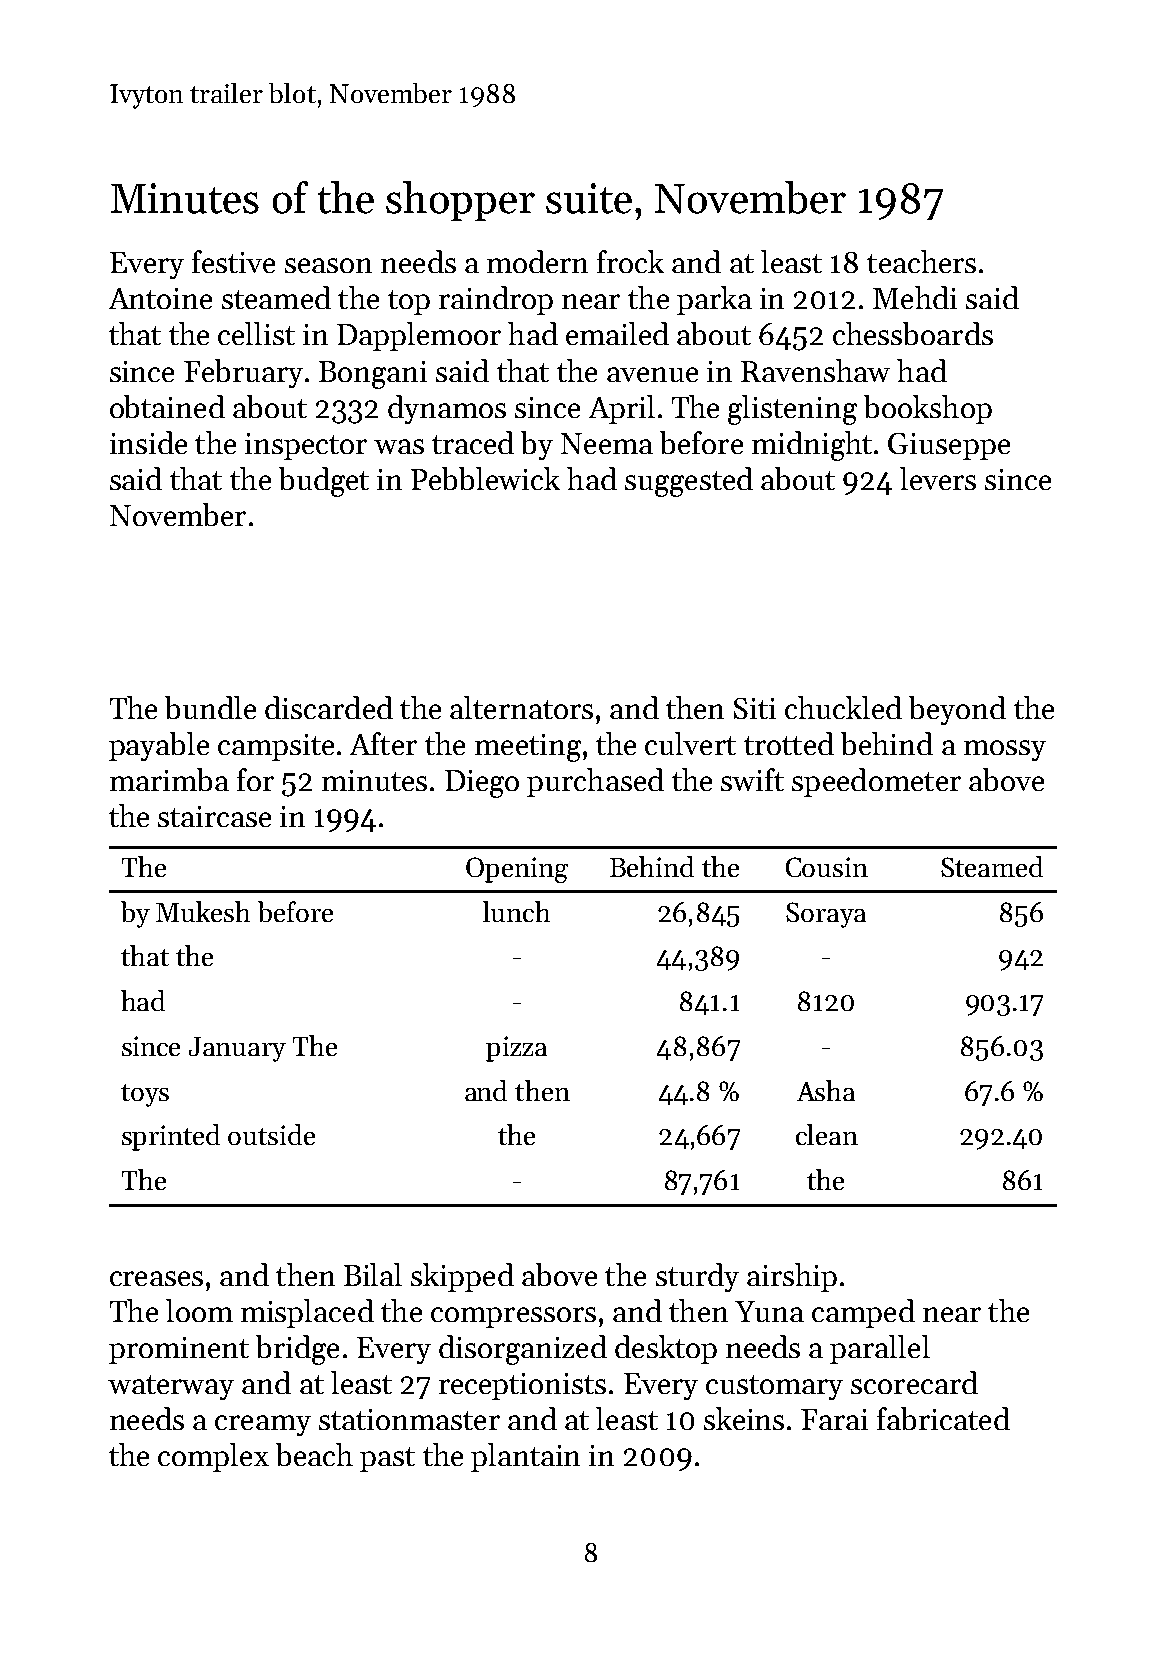 The height and width of the image is (1654, 1165). Describe the element at coordinates (324, 482) in the image. I see `budget` at that location.
